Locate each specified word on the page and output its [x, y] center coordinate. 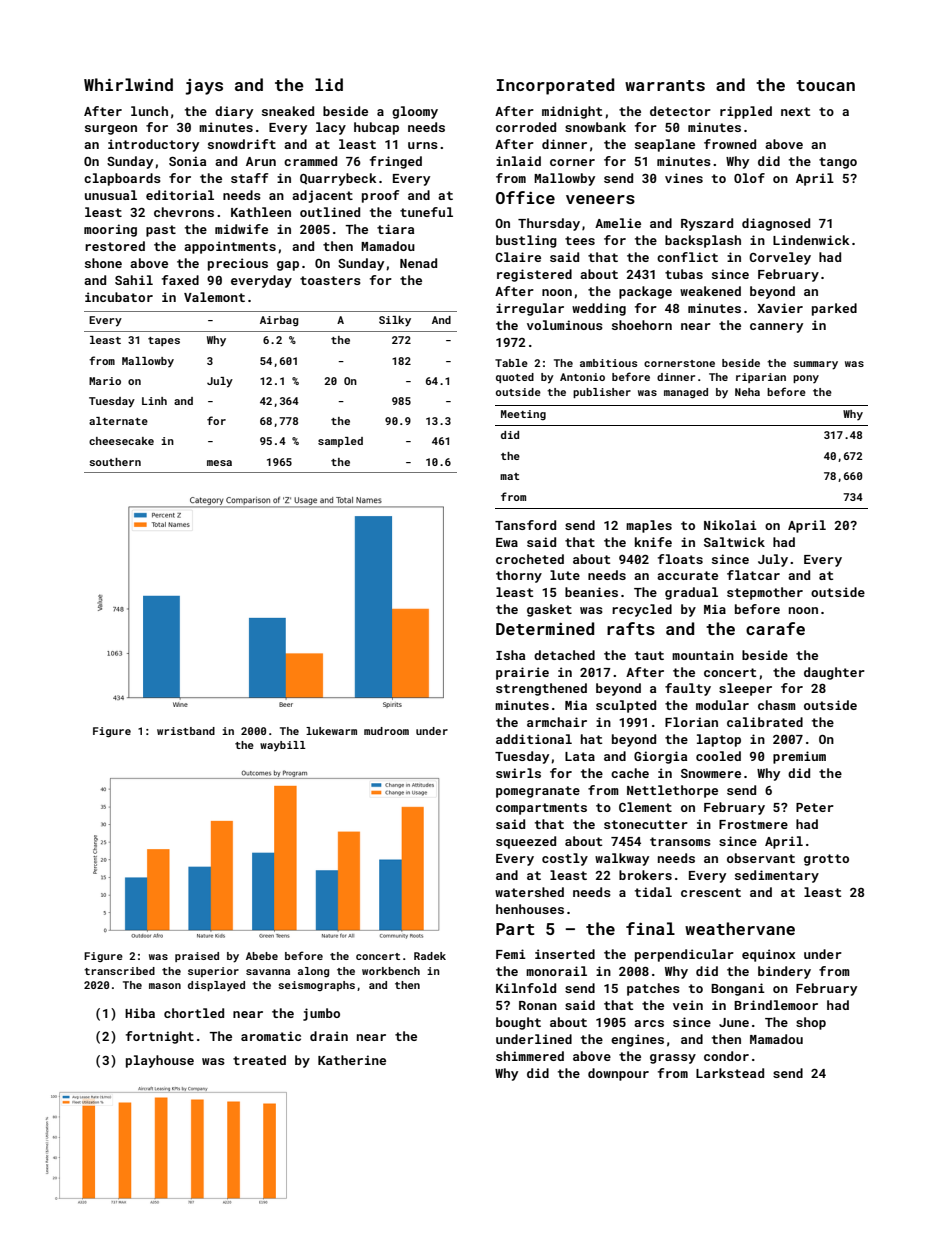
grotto [826, 860]
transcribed [119, 971]
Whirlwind [128, 84]
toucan [825, 85]
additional [534, 739]
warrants [665, 85]
